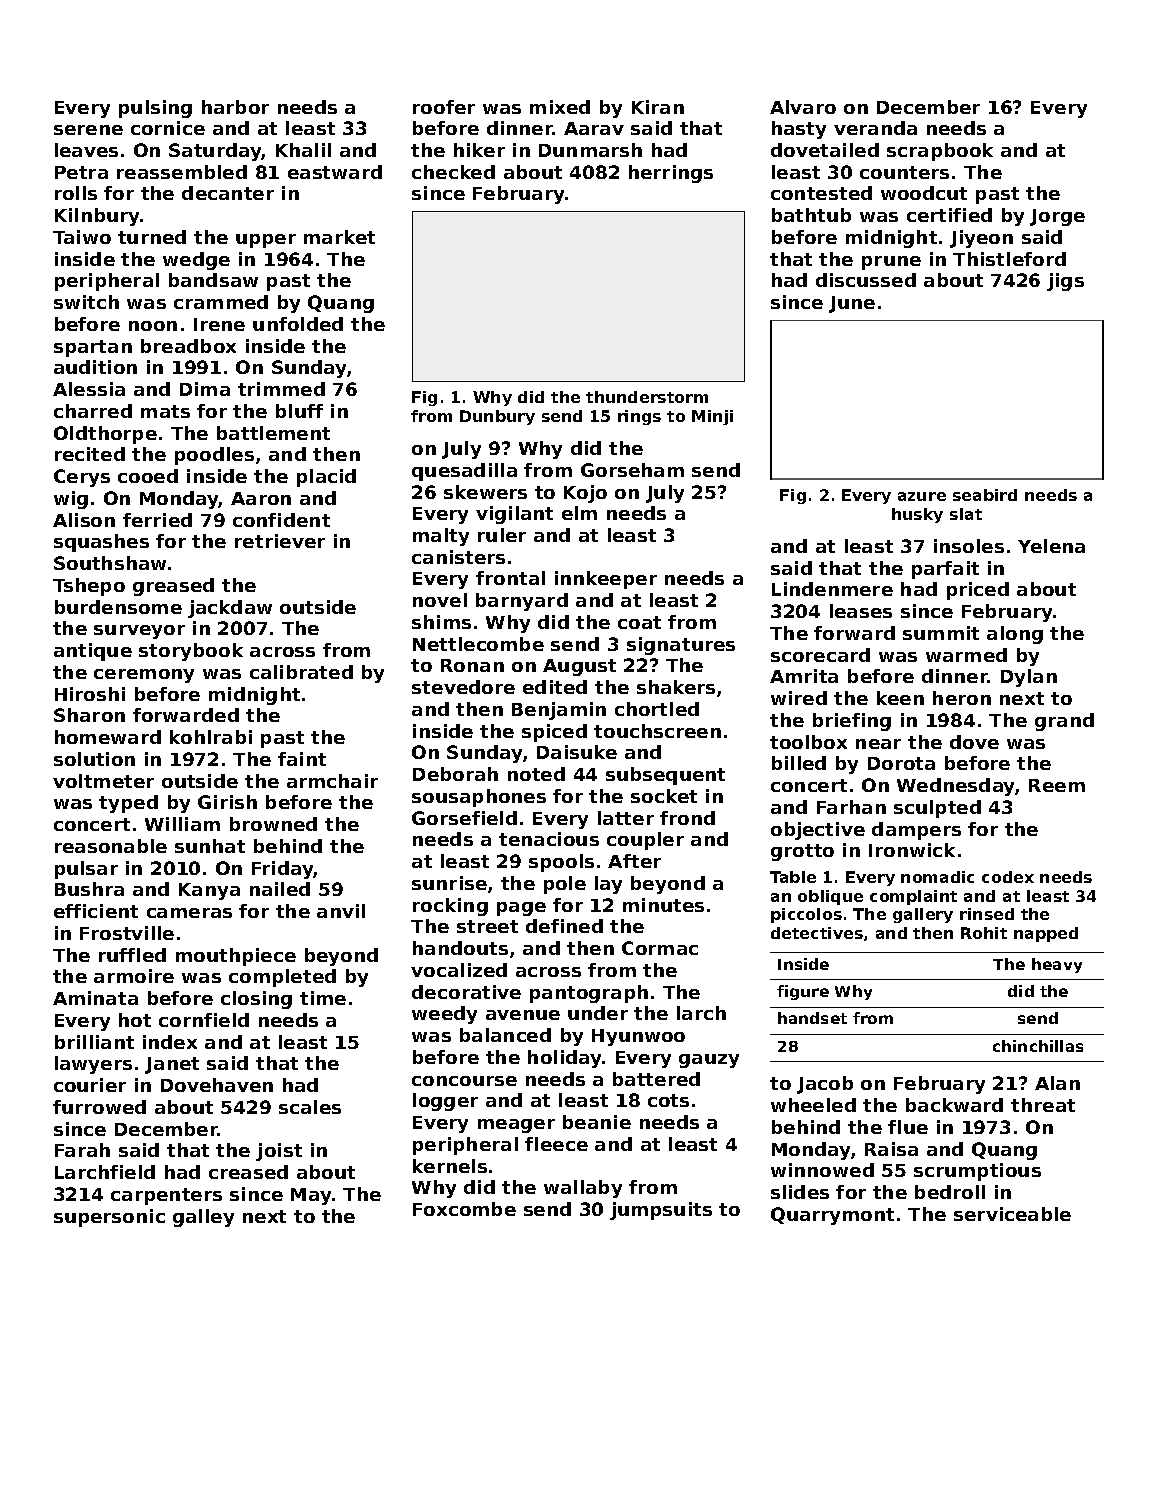  Describe the element at coordinates (632, 470) in the page. I see `Gorseham` at that location.
